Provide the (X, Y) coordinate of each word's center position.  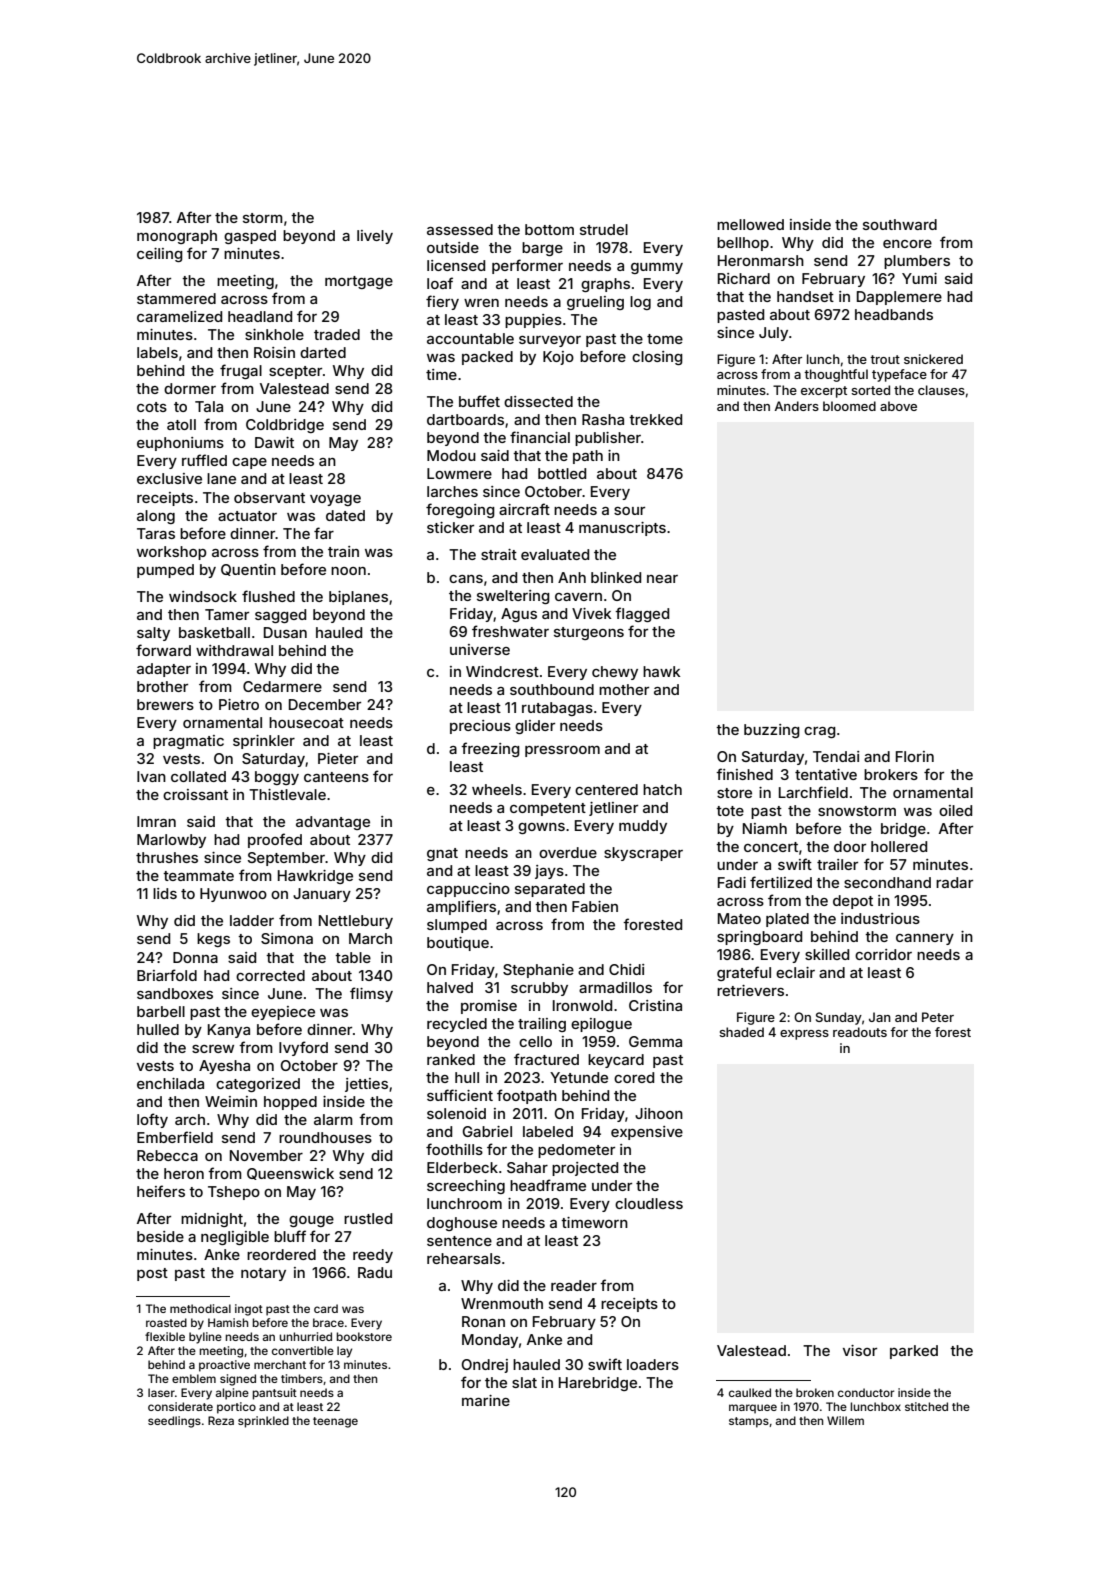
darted (323, 352)
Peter (938, 1017)
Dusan (285, 632)
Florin (915, 756)
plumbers (917, 262)
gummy (657, 268)
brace (328, 1322)
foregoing (460, 510)
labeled (548, 1131)
